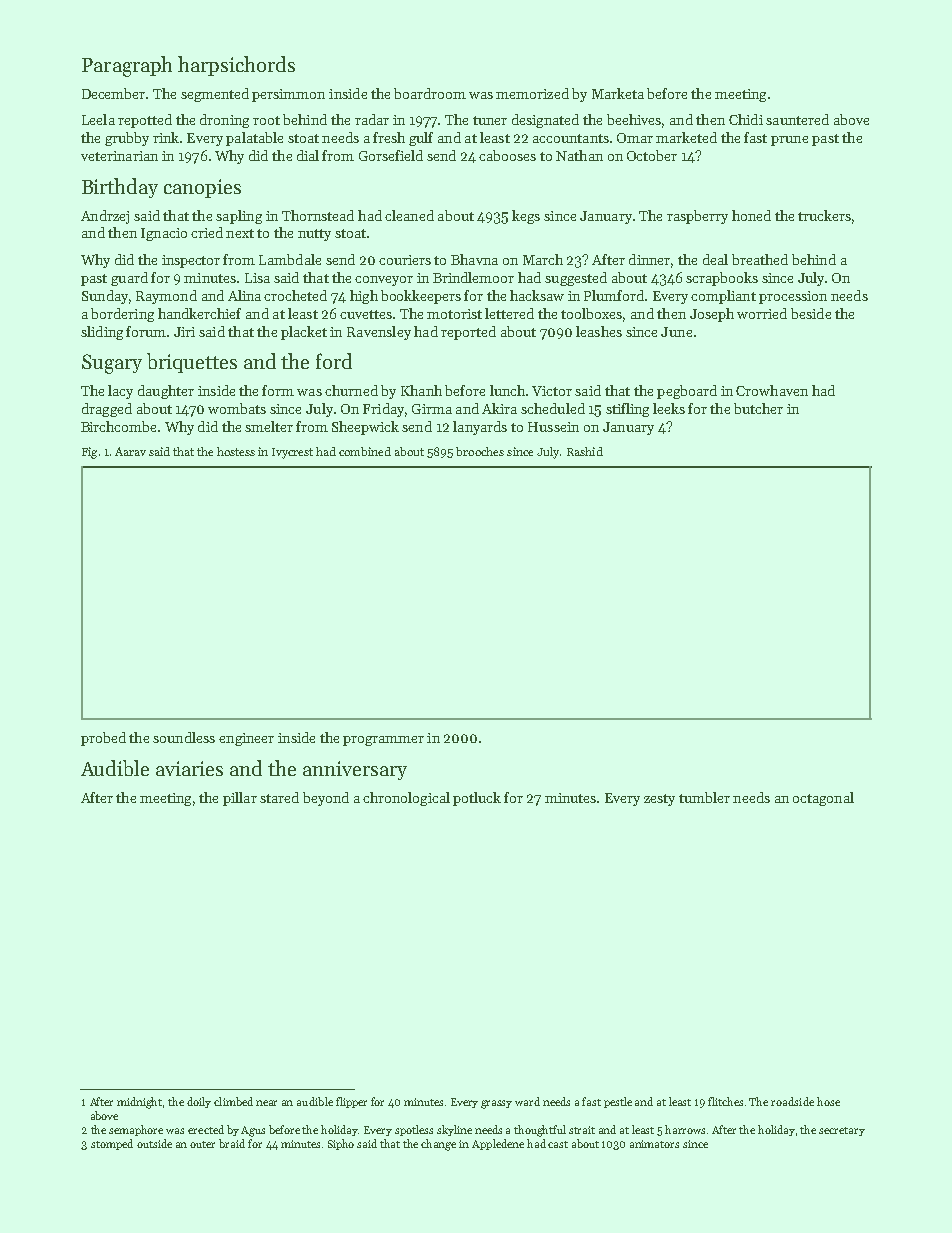 The image size is (952, 1233). I want to click on boardroom, so click(430, 93).
